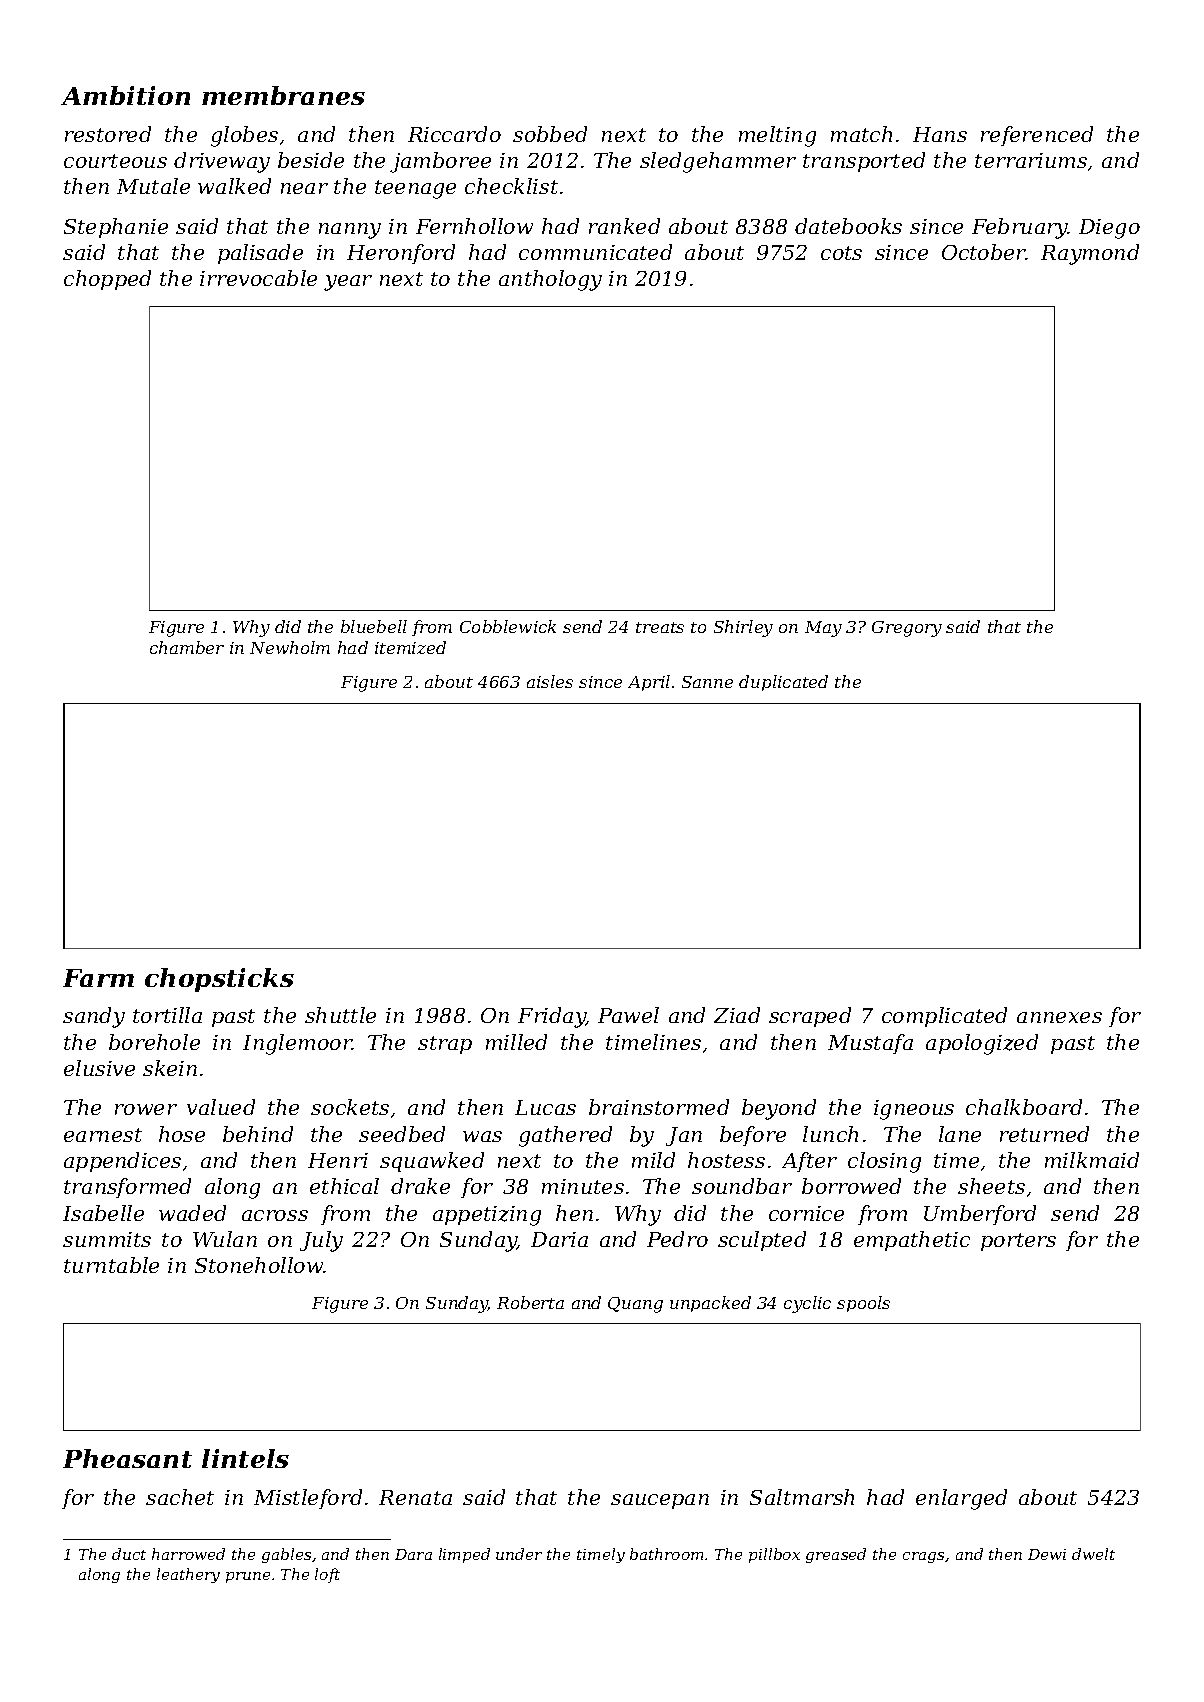  Describe the element at coordinates (907, 629) in the image. I see `Gregory` at that location.
